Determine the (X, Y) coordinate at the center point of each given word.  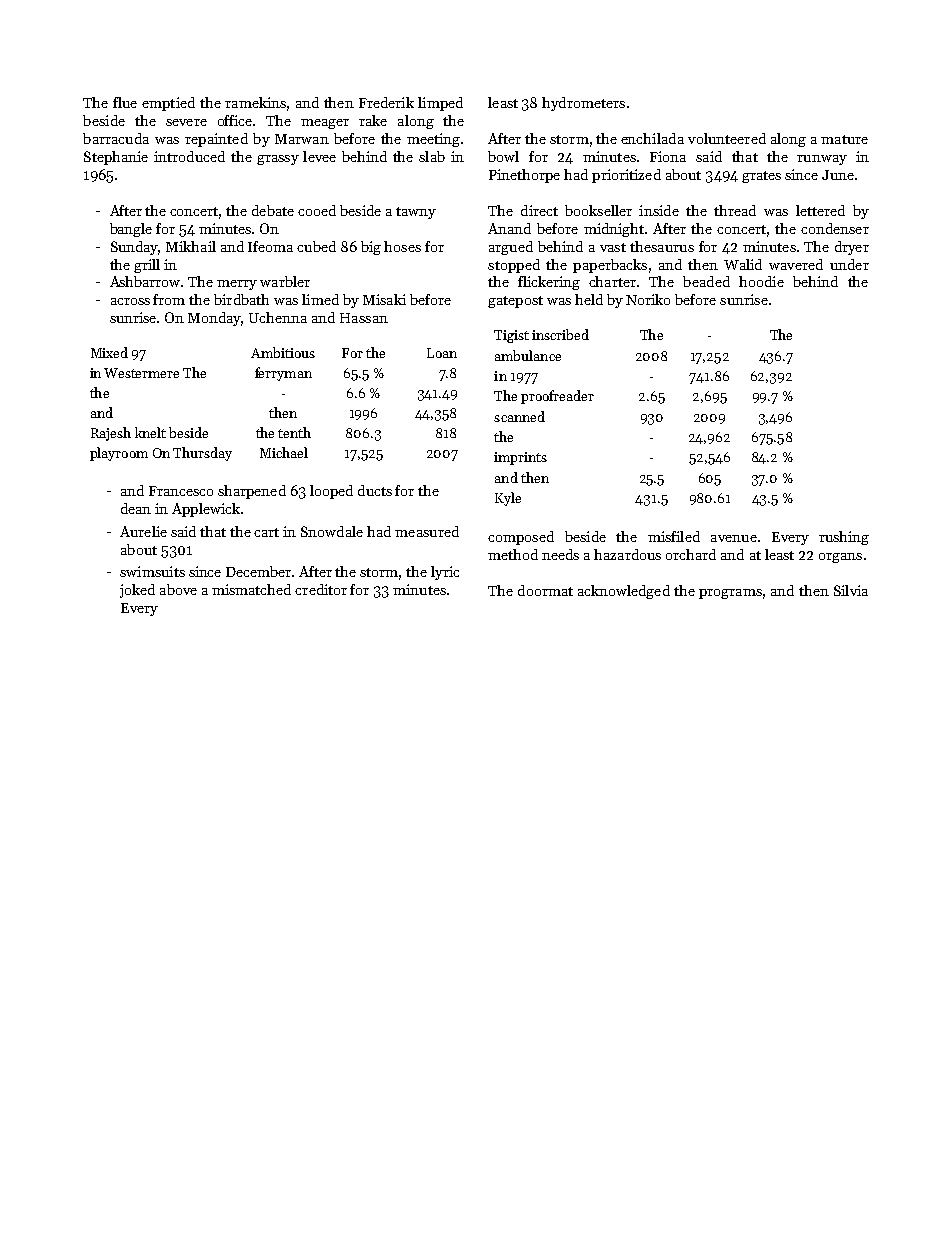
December (259, 571)
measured (427, 531)
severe (186, 122)
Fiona (668, 156)
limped (440, 104)
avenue (734, 538)
